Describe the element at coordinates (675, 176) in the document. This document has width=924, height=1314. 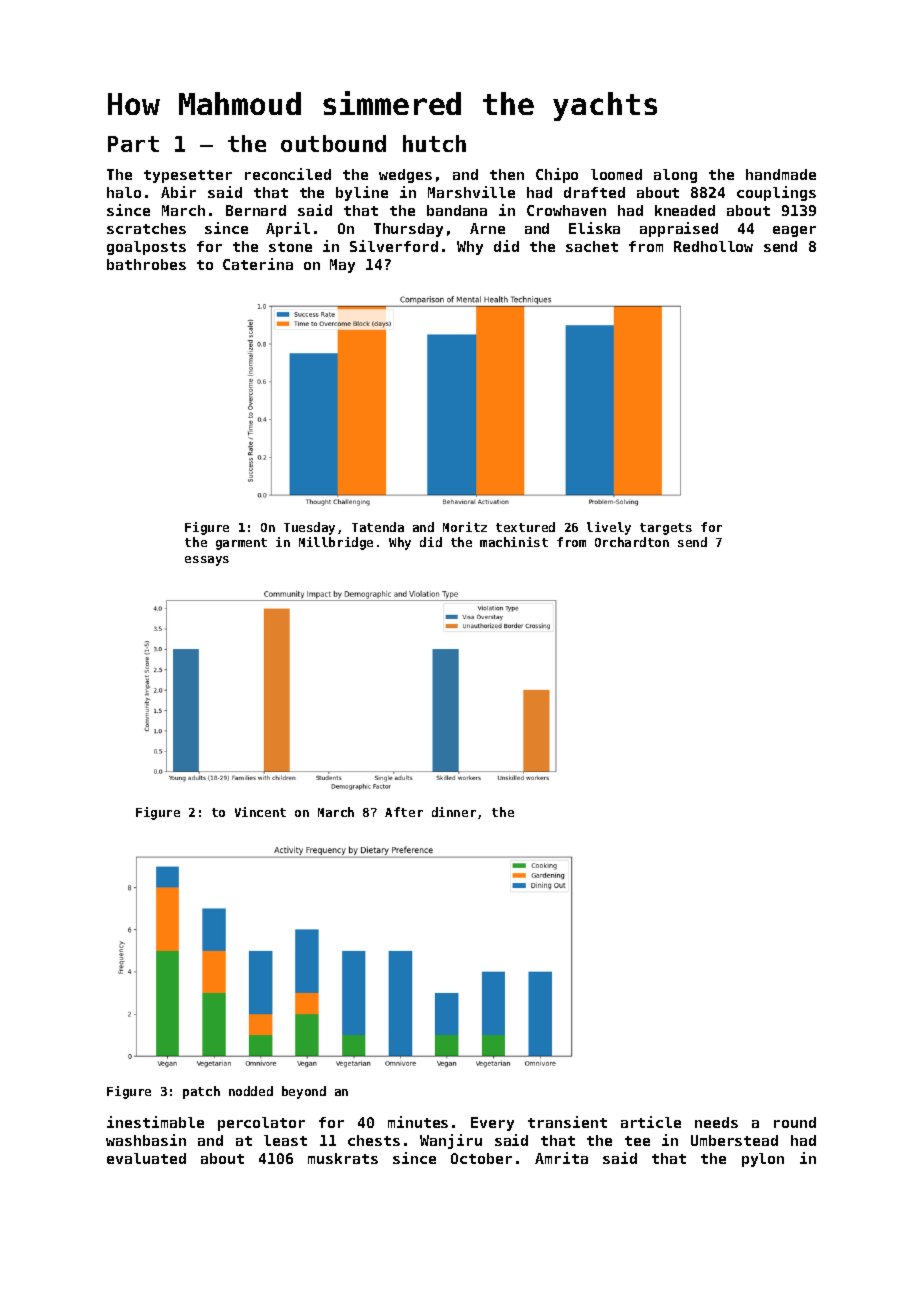
I see `along` at that location.
